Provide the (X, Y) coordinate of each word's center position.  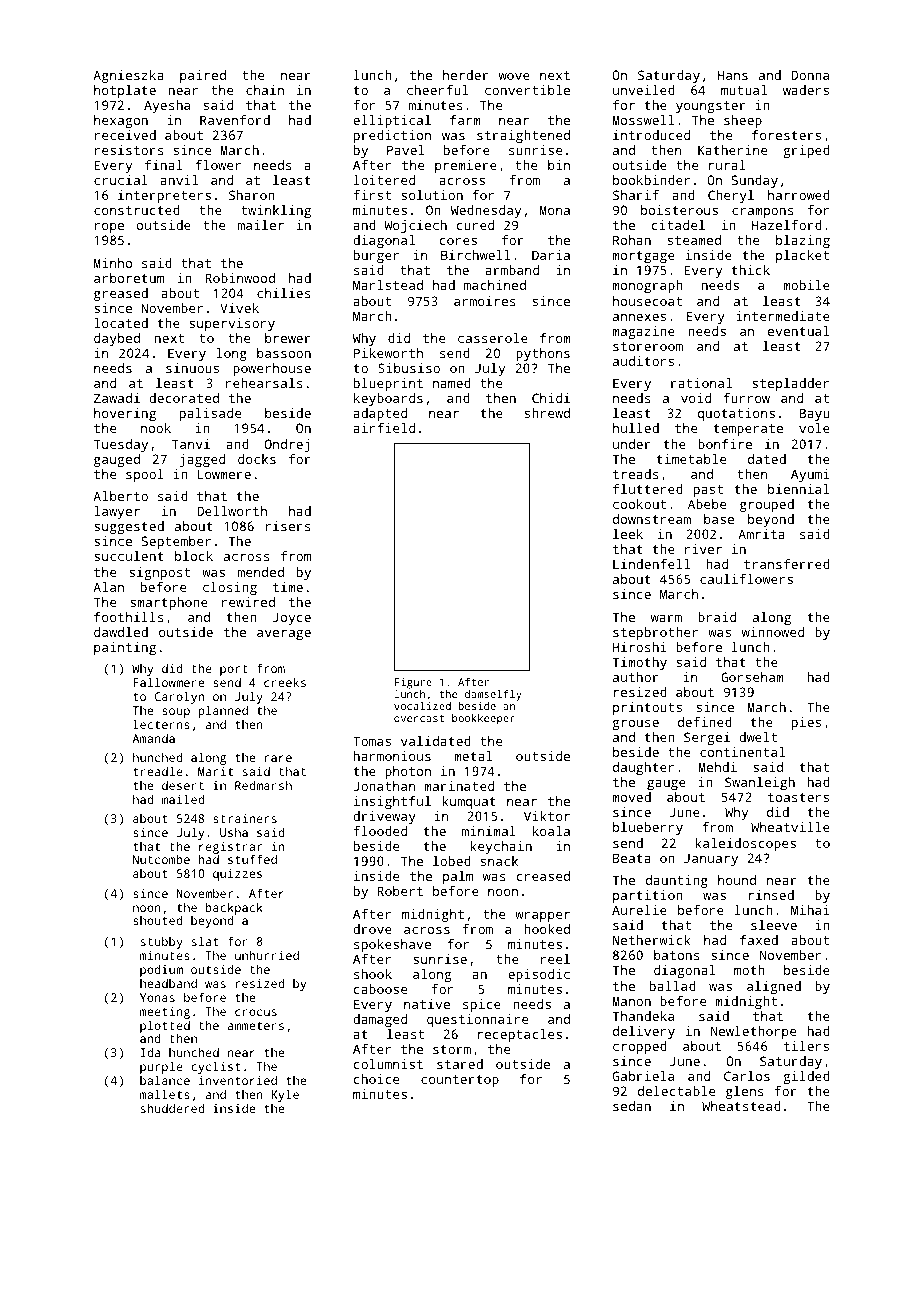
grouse (635, 725)
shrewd (547, 413)
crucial (121, 180)
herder (466, 75)
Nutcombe (161, 859)
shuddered (172, 1108)
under (632, 444)
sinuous (192, 368)
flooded (380, 831)
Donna (810, 75)
